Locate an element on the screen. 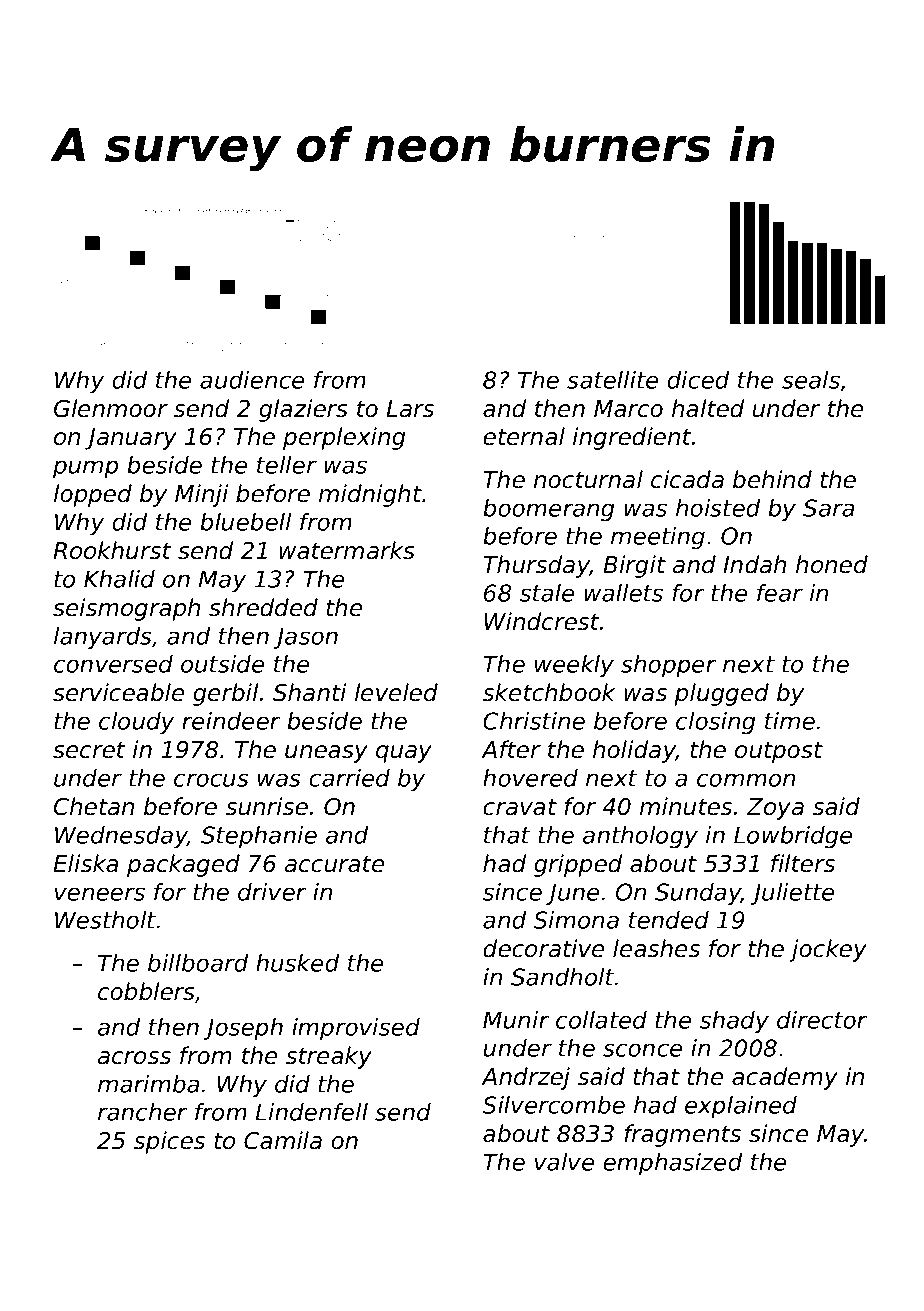  Juliette is located at coordinates (792, 894).
